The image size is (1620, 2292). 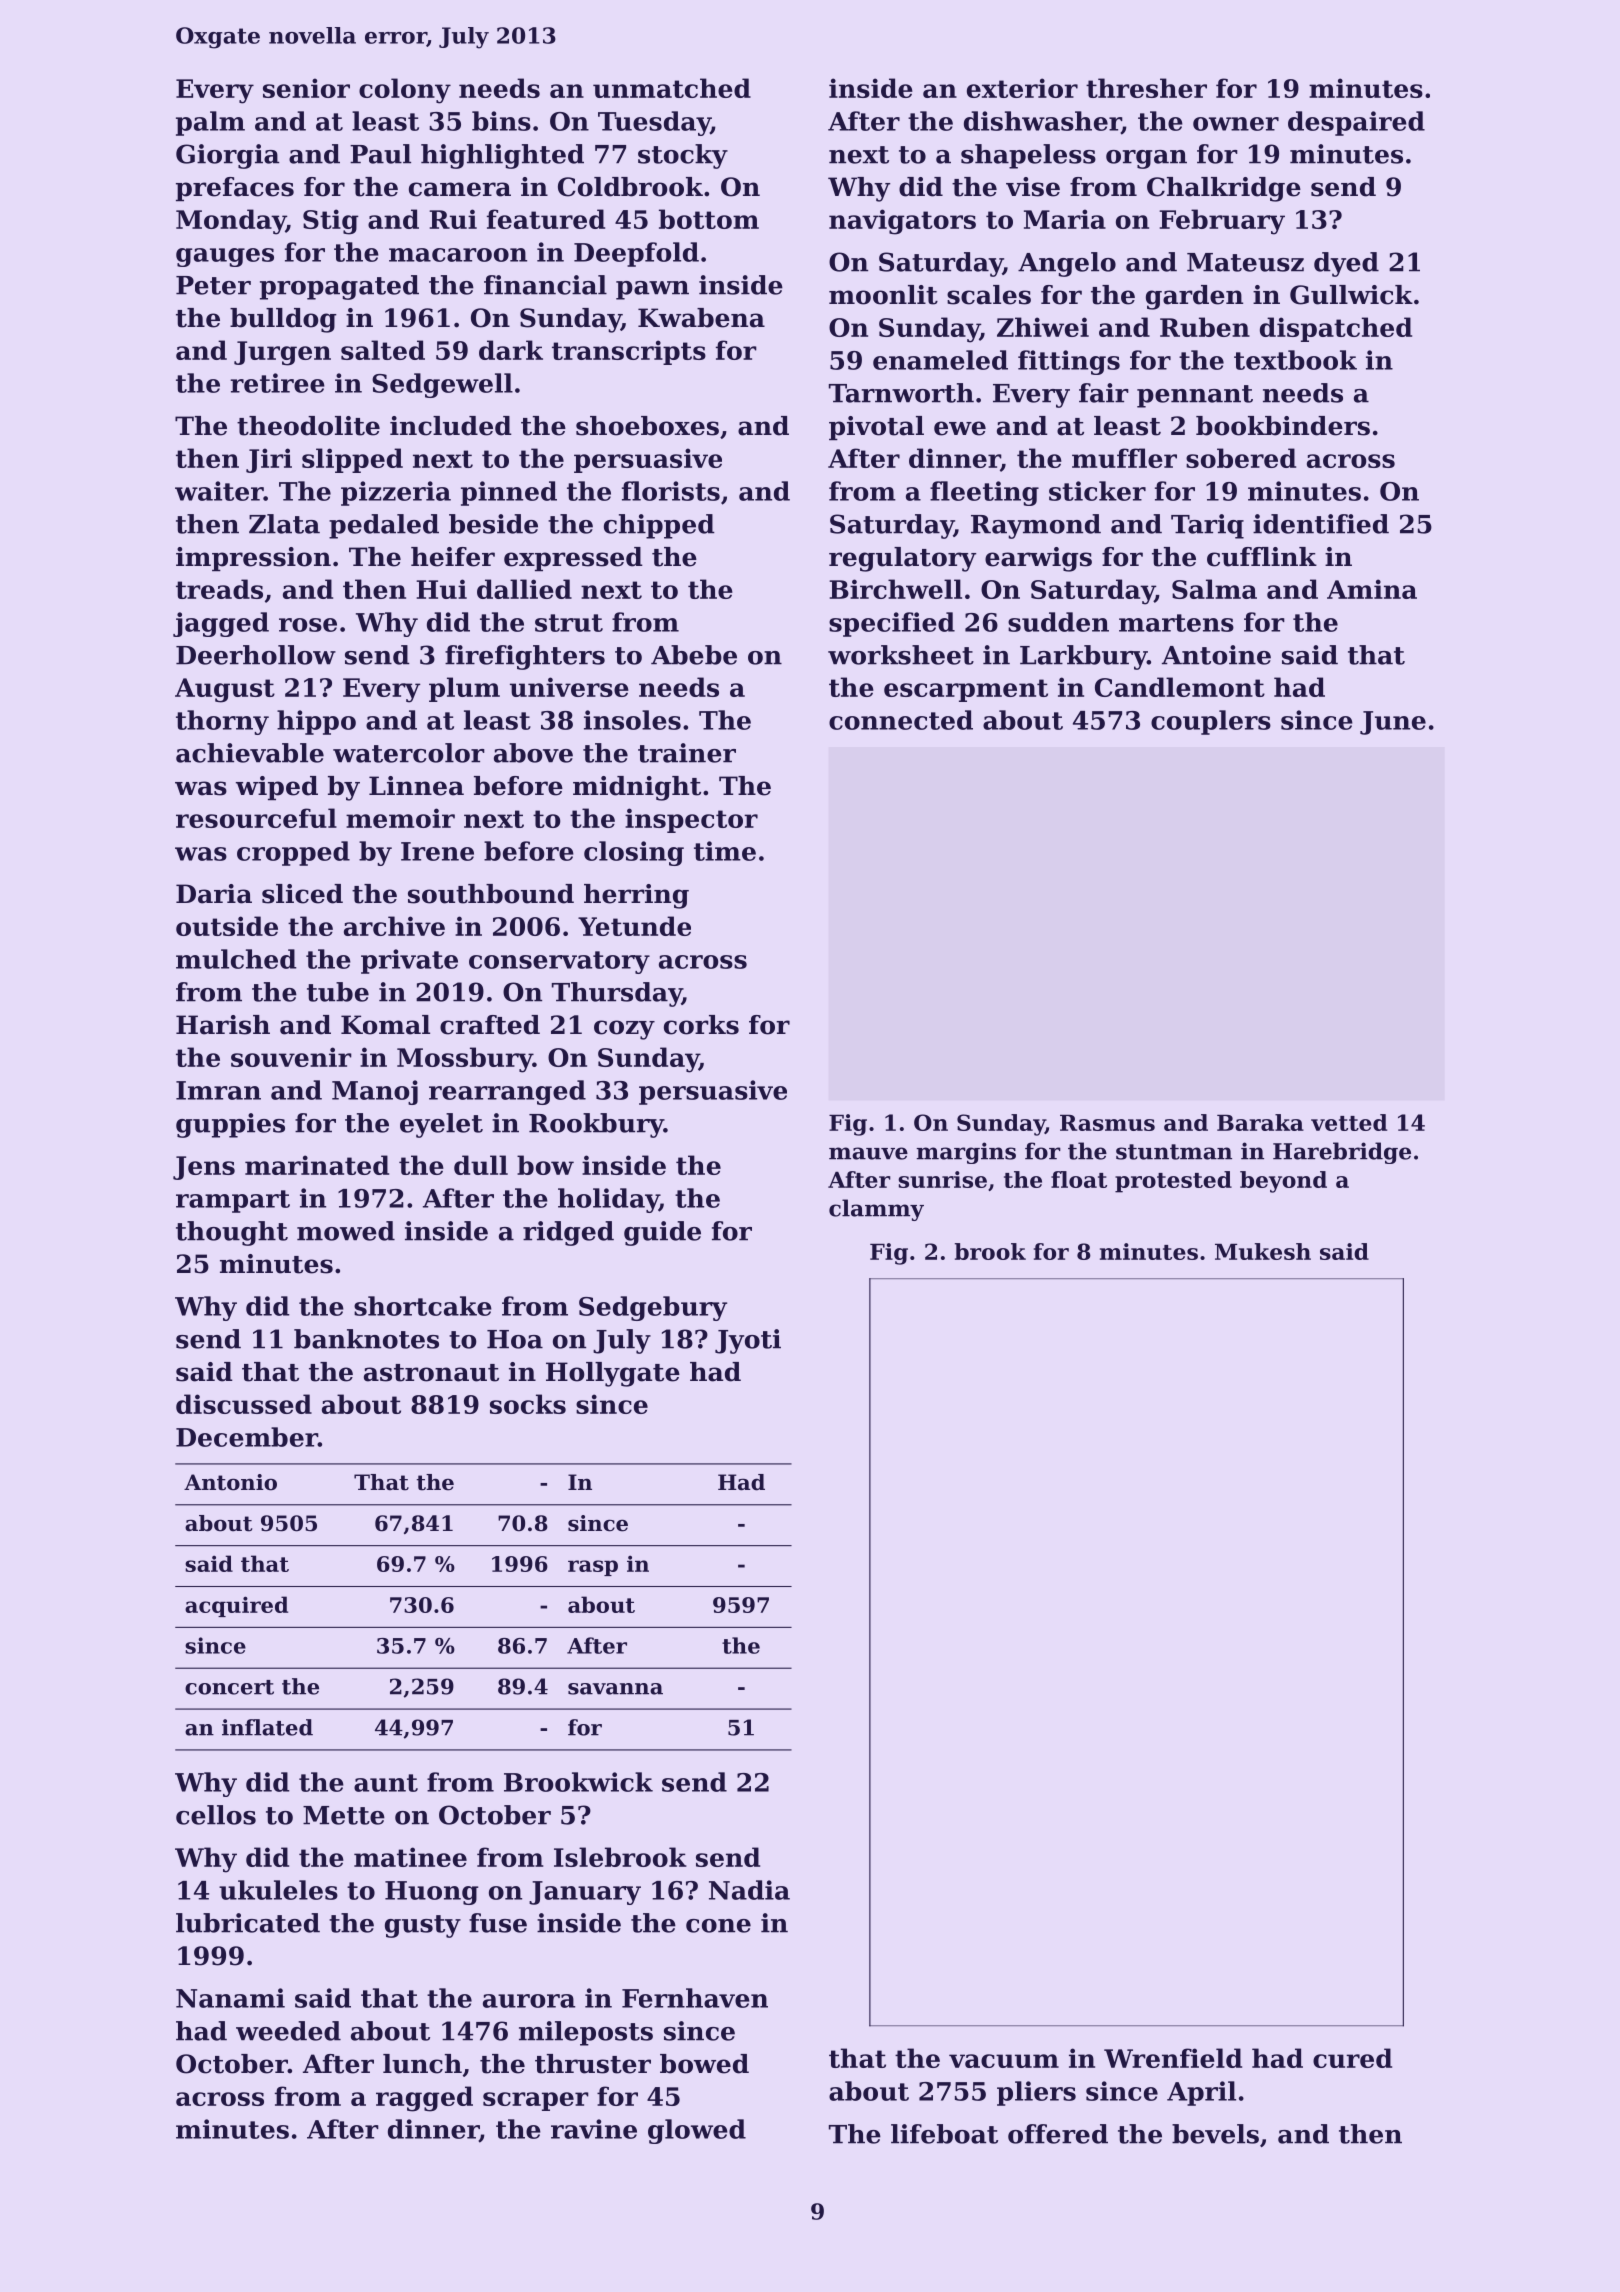 What do you see at coordinates (748, 1341) in the screenshot?
I see `Jyoti` at bounding box center [748, 1341].
